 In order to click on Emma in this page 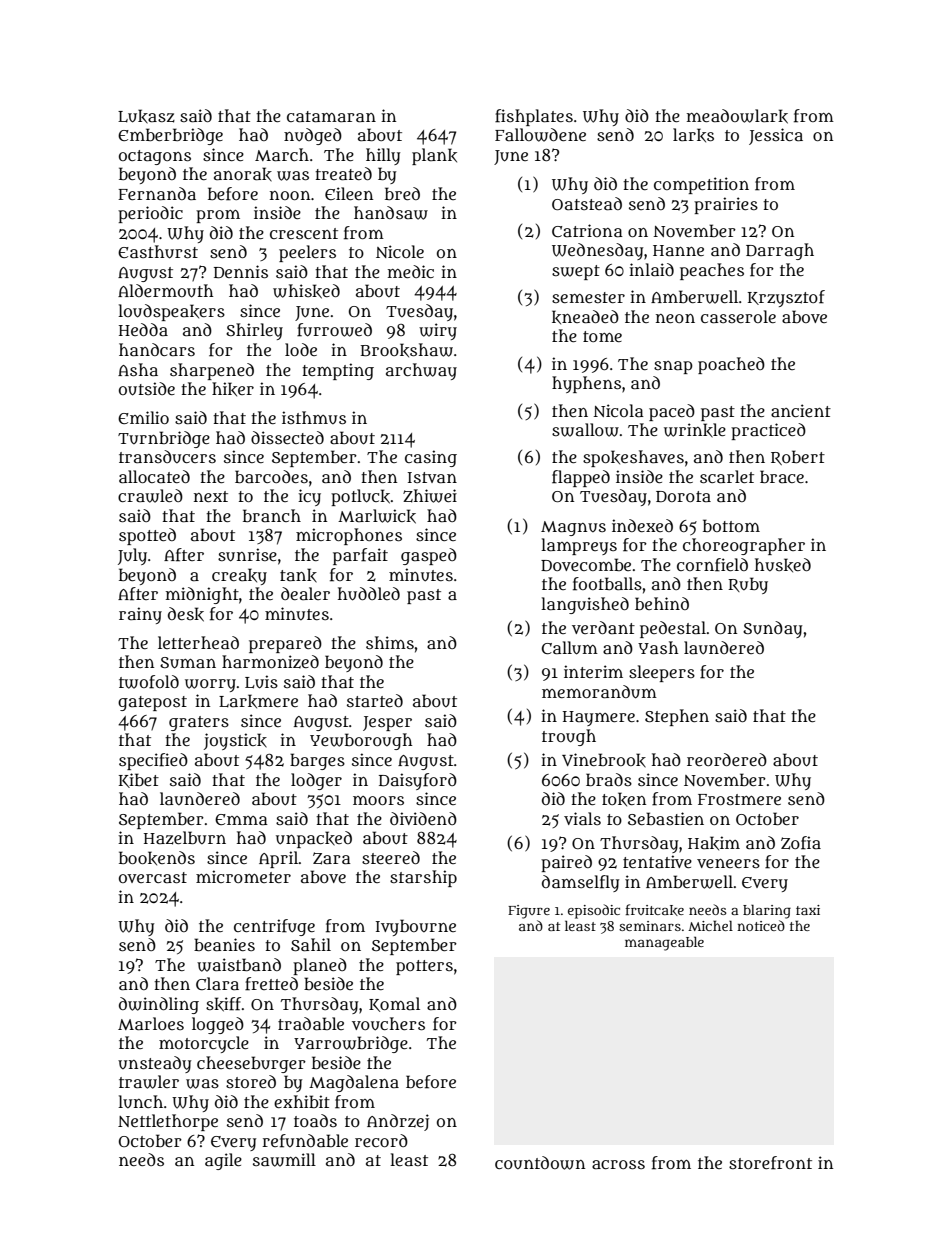, I will do `click(241, 819)`.
